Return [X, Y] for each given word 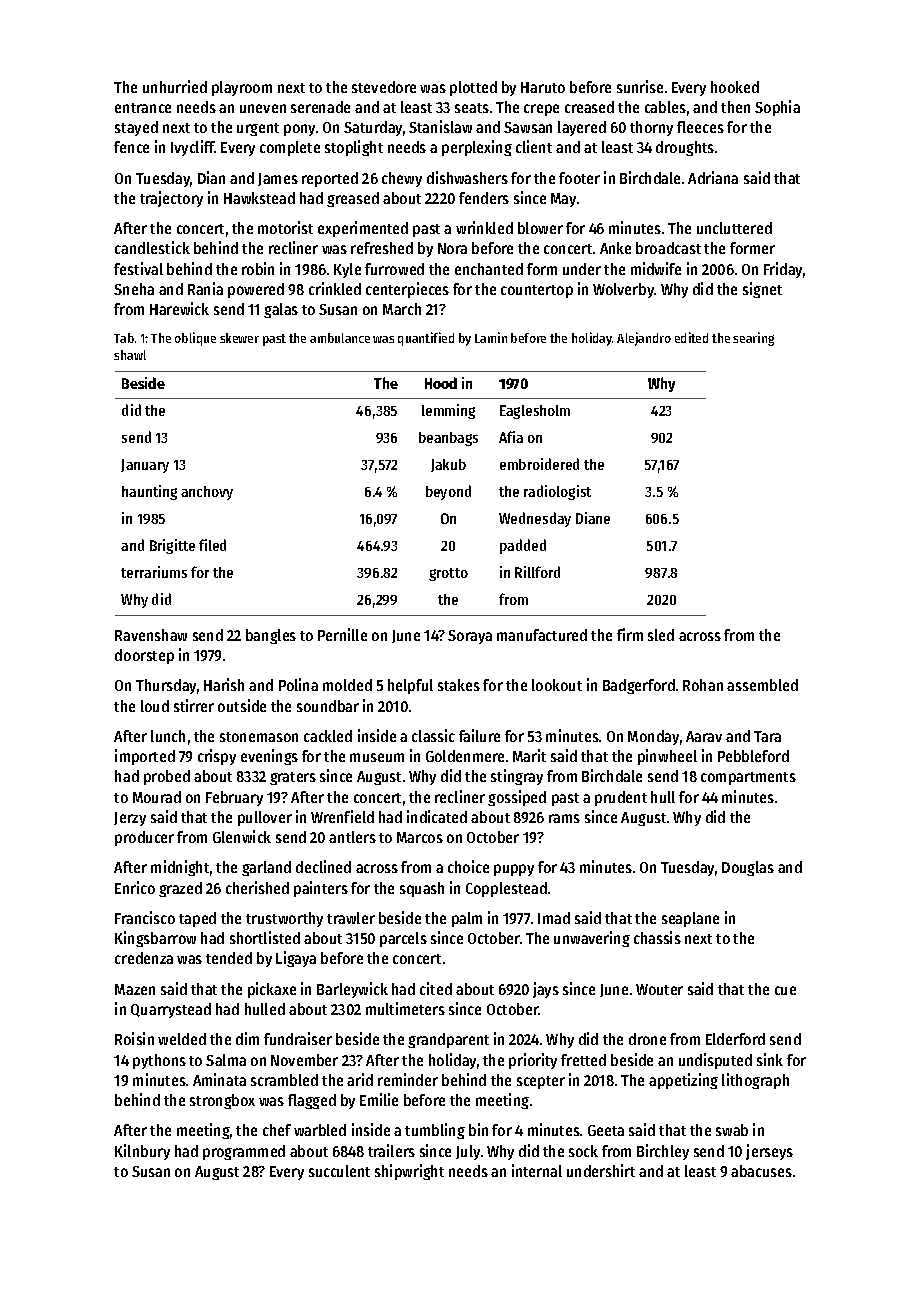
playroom [242, 88]
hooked [735, 87]
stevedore [384, 87]
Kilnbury [142, 1152]
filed [212, 545]
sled [661, 635]
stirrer [194, 705]
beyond [448, 492]
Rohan [703, 685]
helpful [410, 686]
